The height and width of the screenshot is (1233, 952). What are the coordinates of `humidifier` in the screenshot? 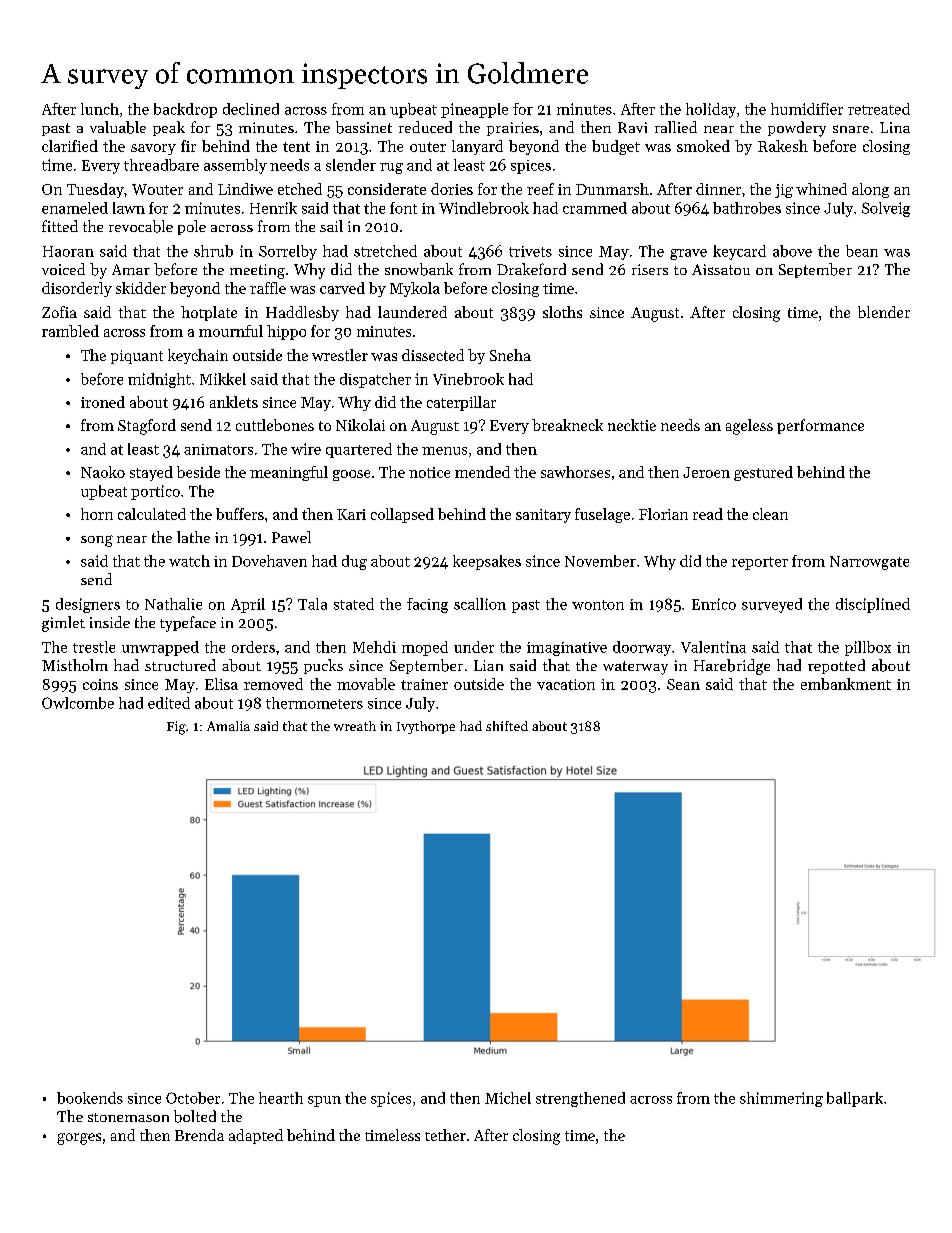 It's located at (807, 109).
